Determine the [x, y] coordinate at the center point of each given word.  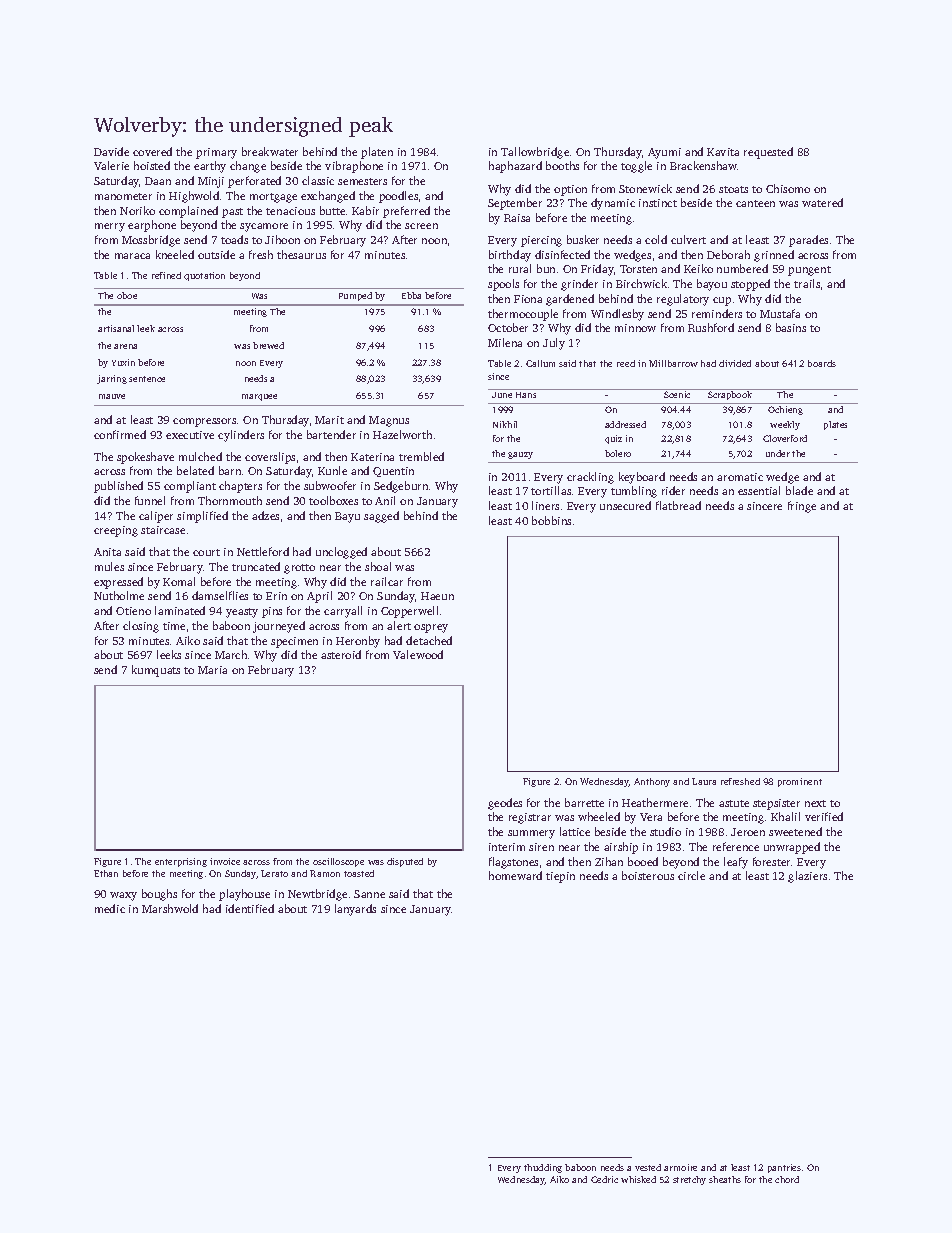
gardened [570, 300]
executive [190, 435]
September [515, 204]
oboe [127, 295]
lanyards [355, 910]
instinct [658, 203]
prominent [800, 782]
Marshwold [170, 908]
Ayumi [664, 153]
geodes [505, 804]
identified [250, 908]
